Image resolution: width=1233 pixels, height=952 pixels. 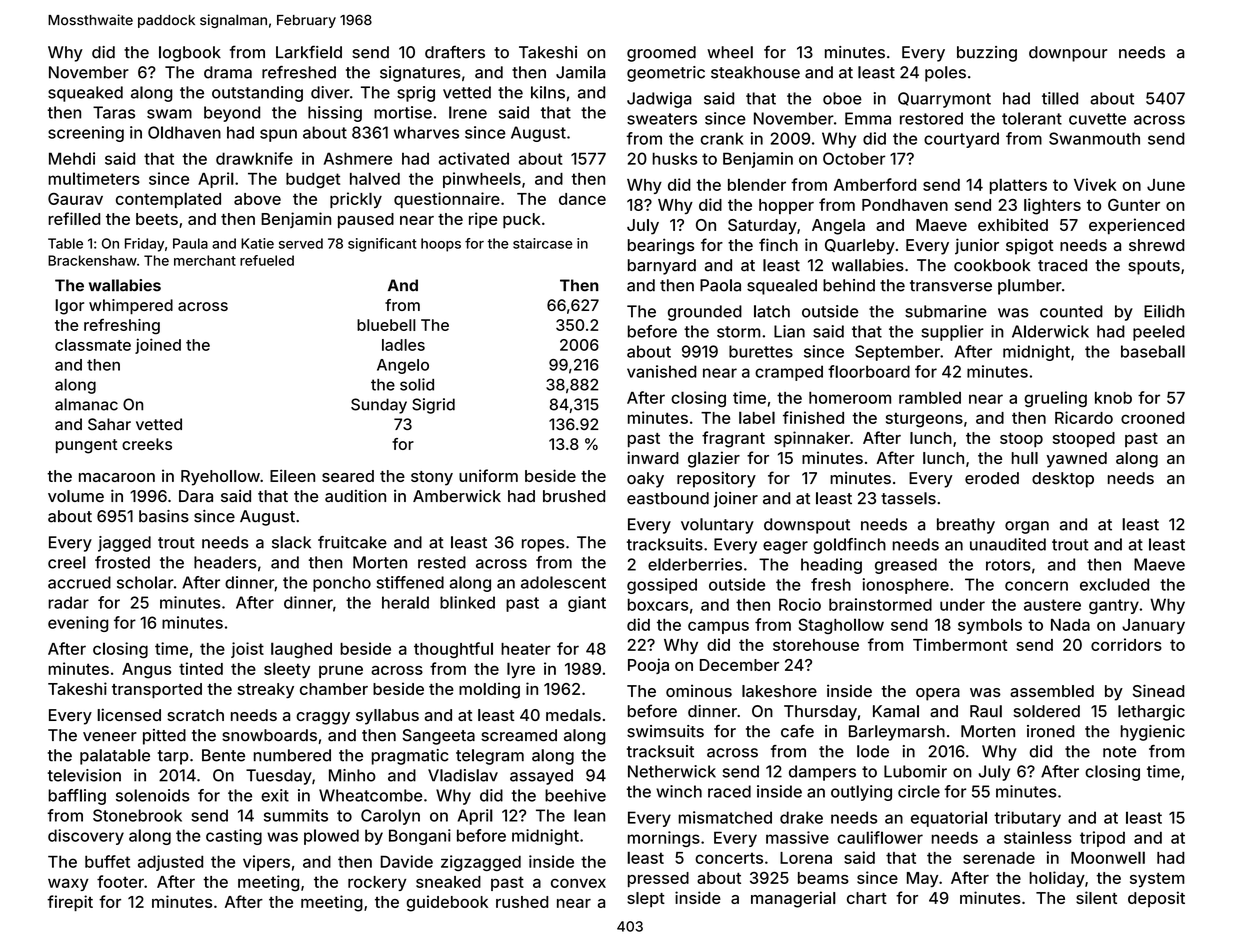 What do you see at coordinates (563, 582) in the screenshot?
I see `adolescent` at bounding box center [563, 582].
